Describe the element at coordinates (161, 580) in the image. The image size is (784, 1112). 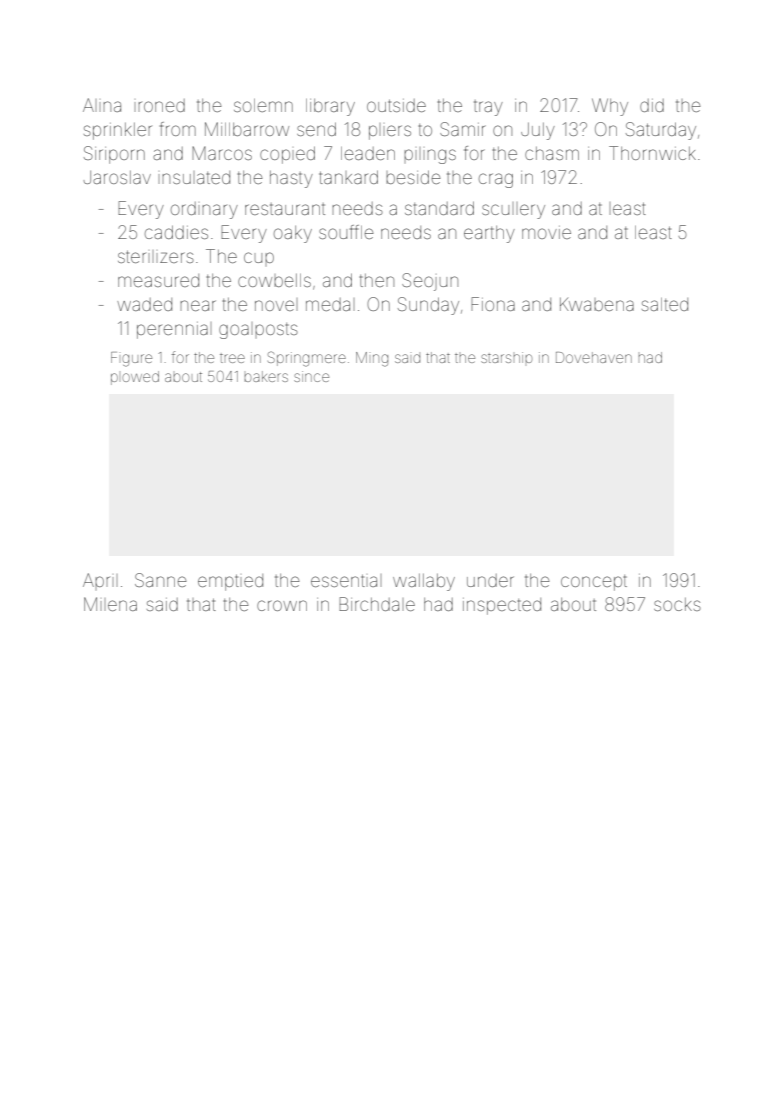
I see `Sanne` at that location.
